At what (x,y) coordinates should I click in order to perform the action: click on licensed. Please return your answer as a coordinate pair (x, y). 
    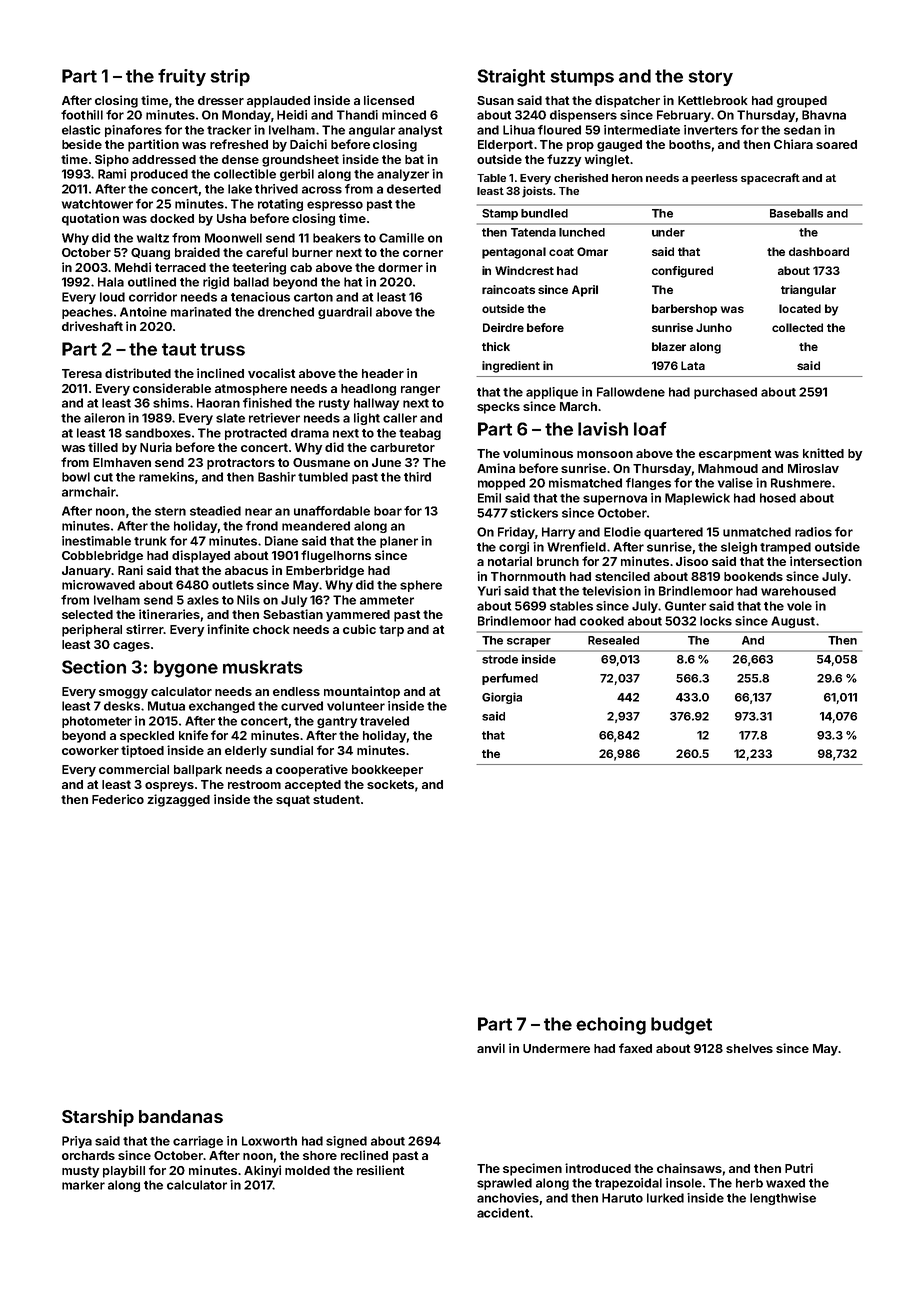
    Looking at the image, I should click on (389, 100).
